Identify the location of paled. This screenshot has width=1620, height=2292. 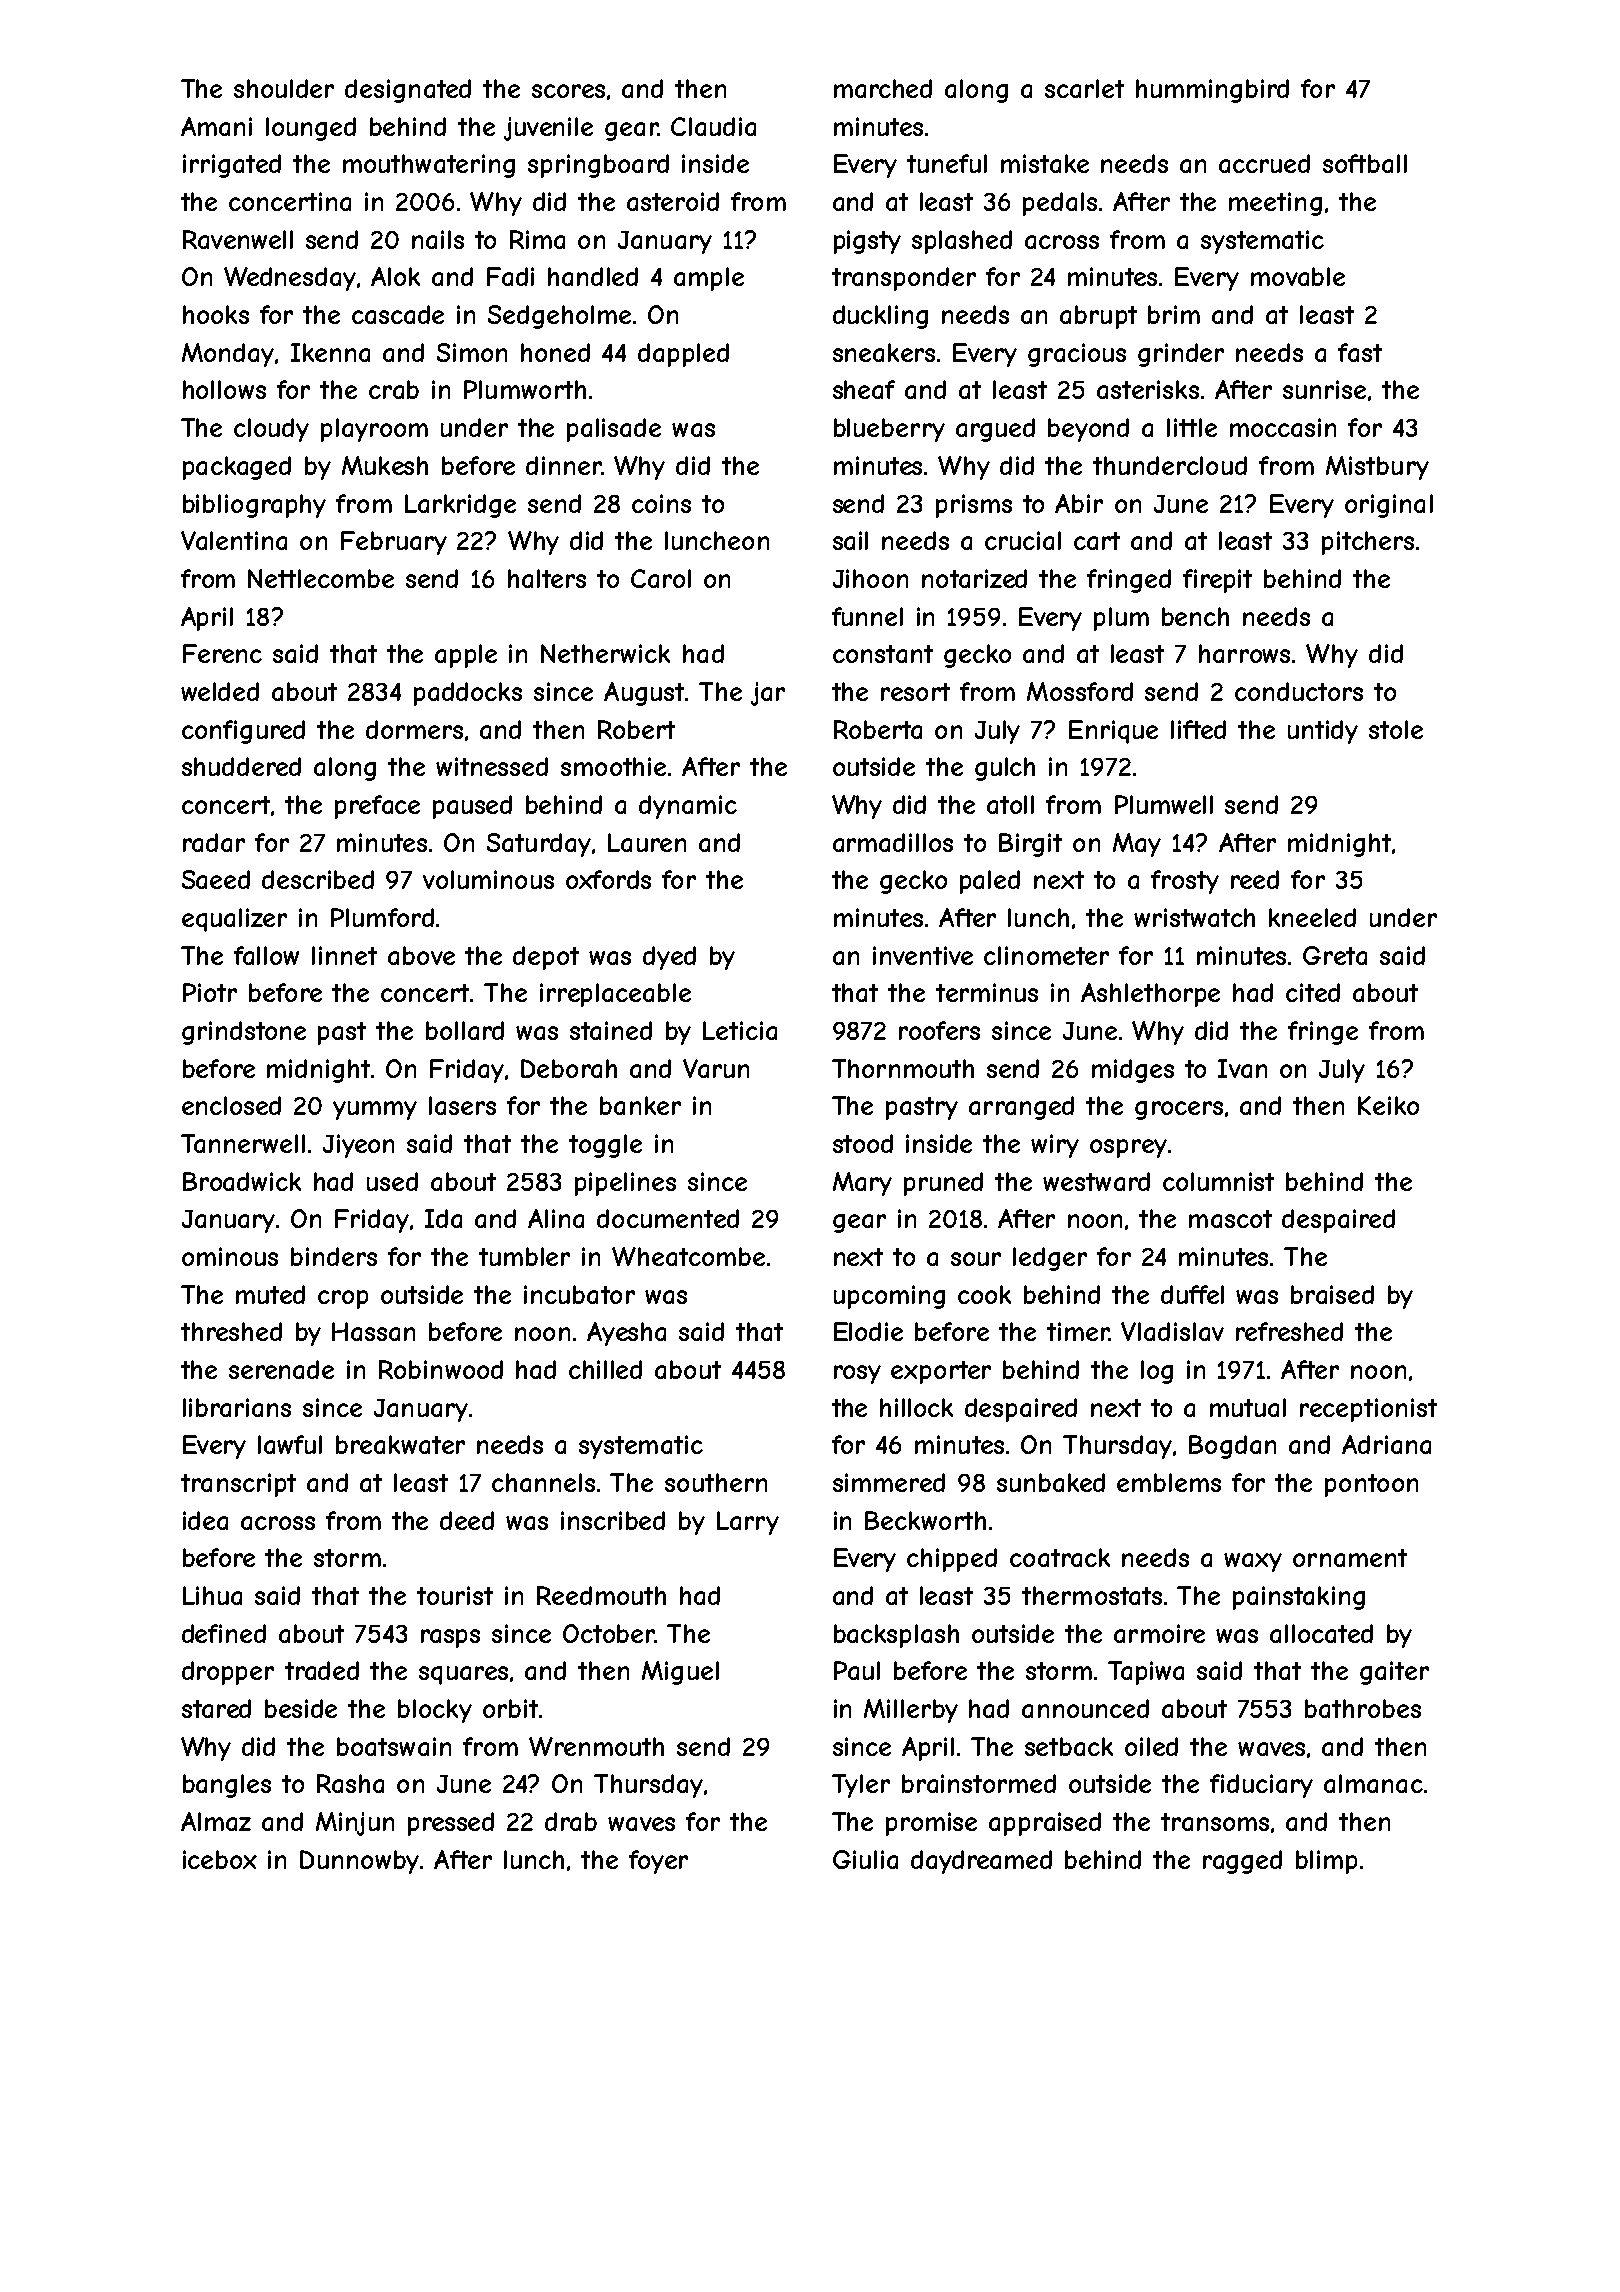
(990, 882).
